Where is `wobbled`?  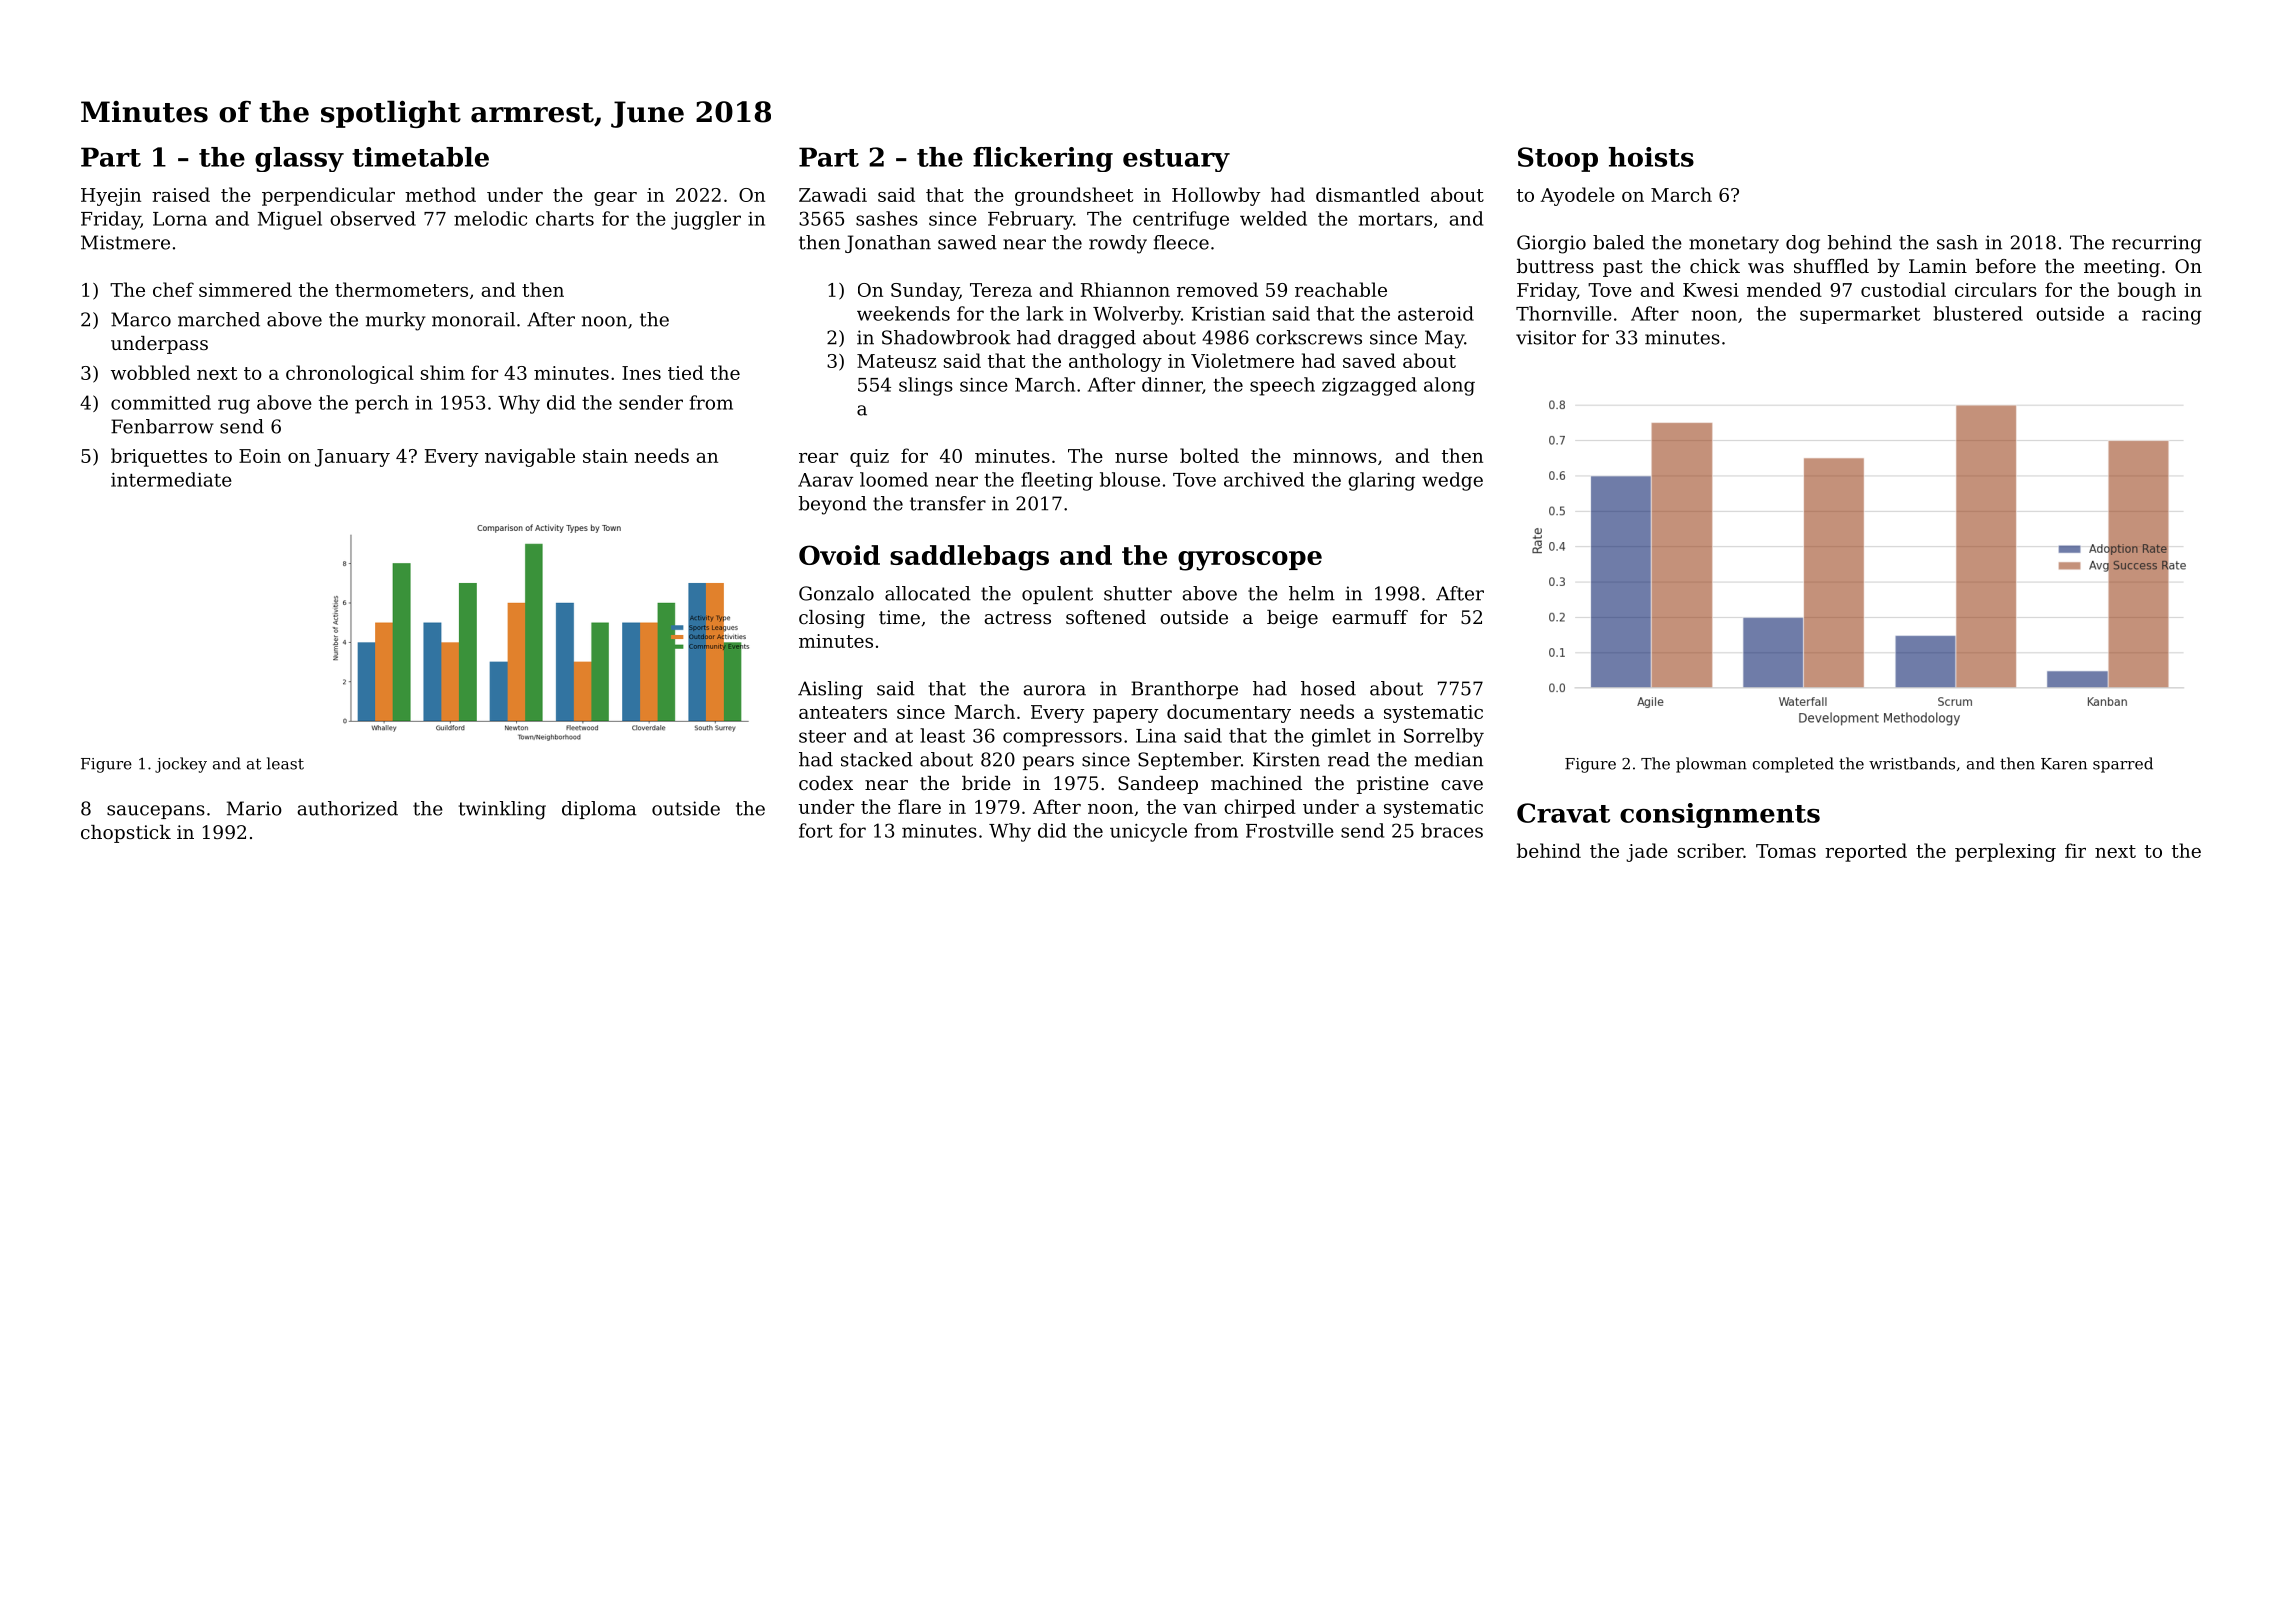 wobbled is located at coordinates (150, 372).
